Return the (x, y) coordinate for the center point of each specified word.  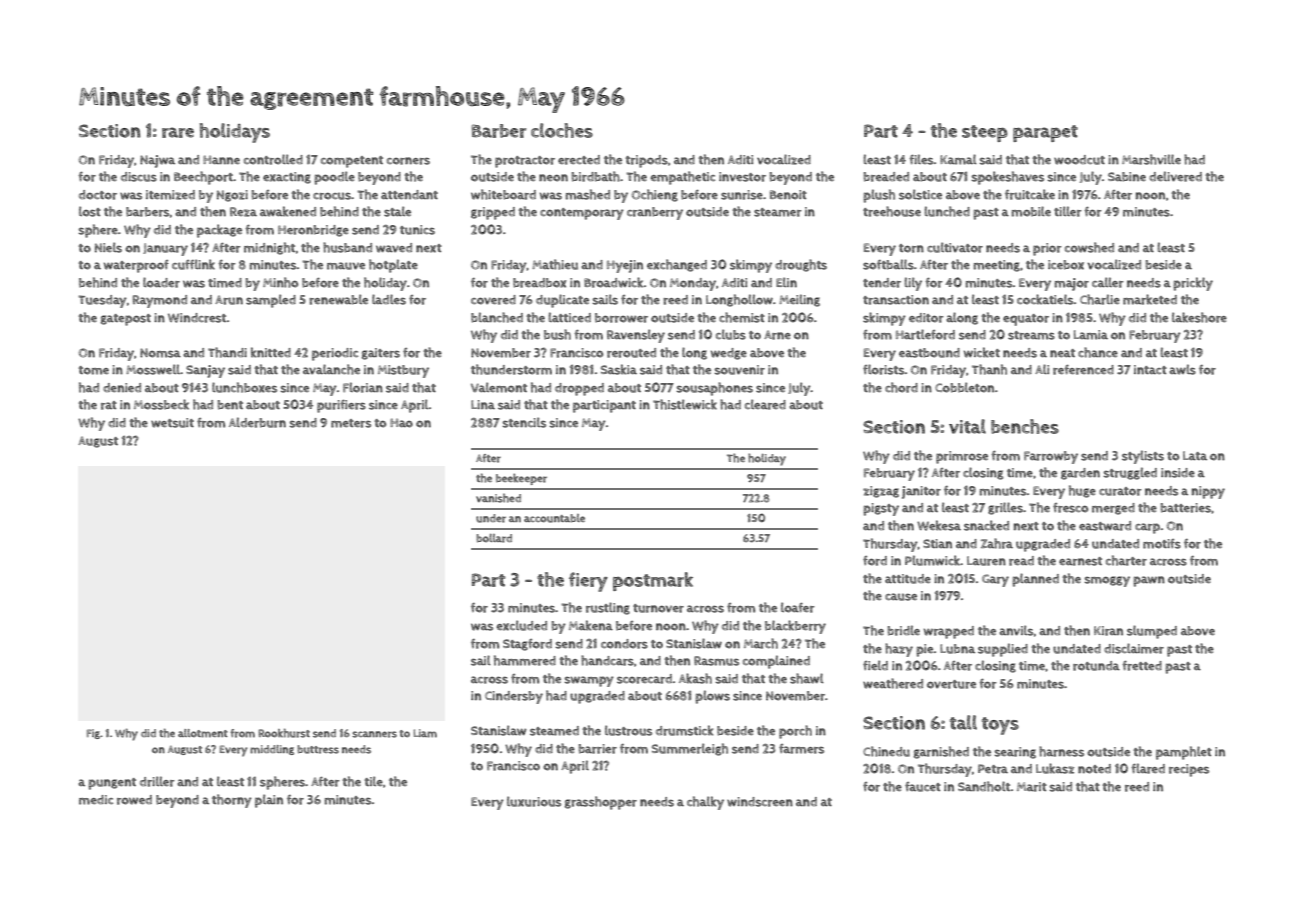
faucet (923, 787)
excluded (521, 625)
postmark (653, 581)
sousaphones (714, 389)
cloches (562, 130)
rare (178, 132)
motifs (1162, 544)
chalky (705, 803)
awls (1182, 369)
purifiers (341, 406)
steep (985, 133)
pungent (112, 784)
